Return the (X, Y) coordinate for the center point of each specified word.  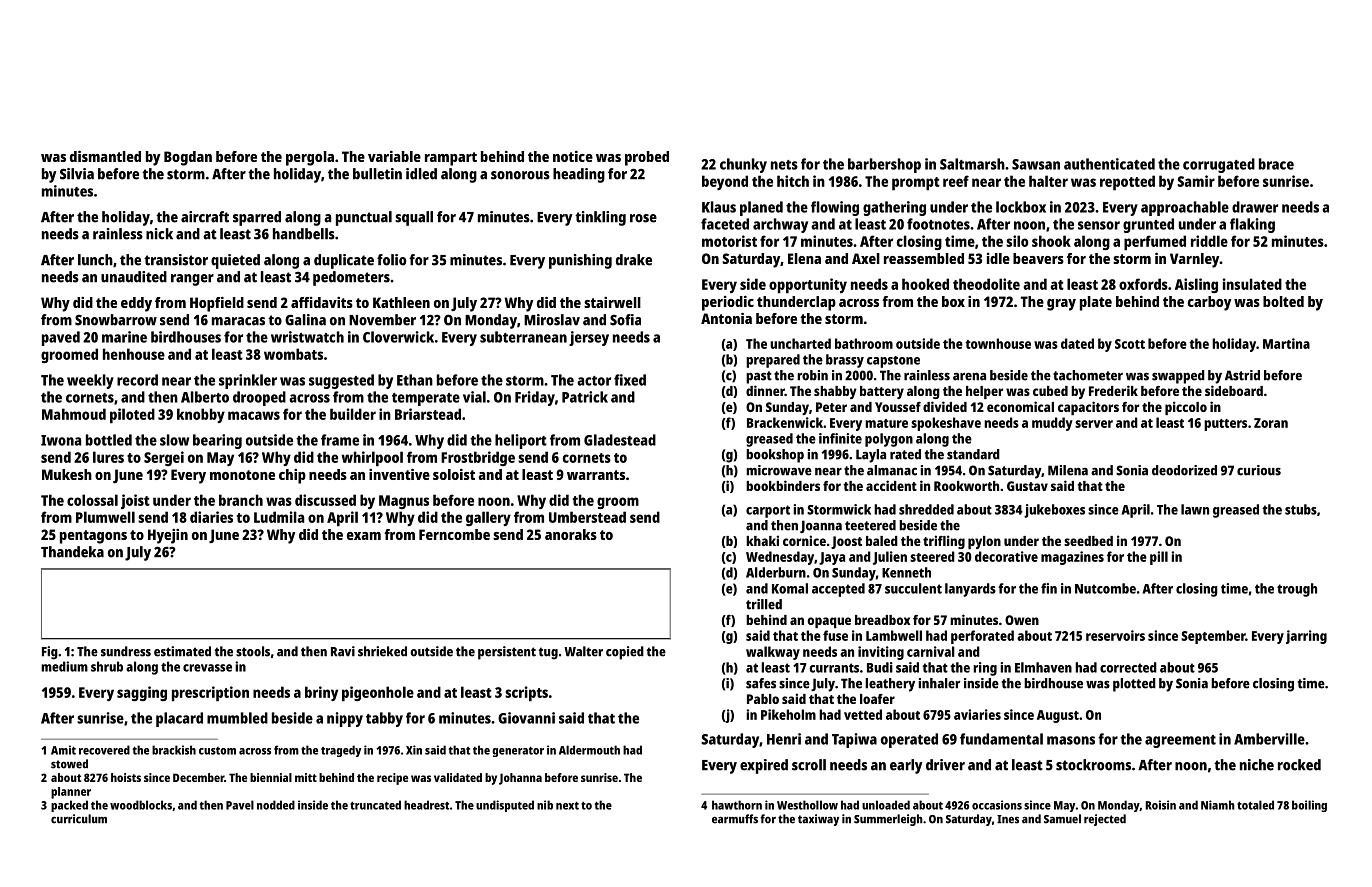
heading (579, 175)
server (1094, 424)
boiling (1309, 806)
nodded (276, 805)
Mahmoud (74, 414)
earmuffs (735, 819)
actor (594, 381)
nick (159, 234)
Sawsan (1036, 164)
